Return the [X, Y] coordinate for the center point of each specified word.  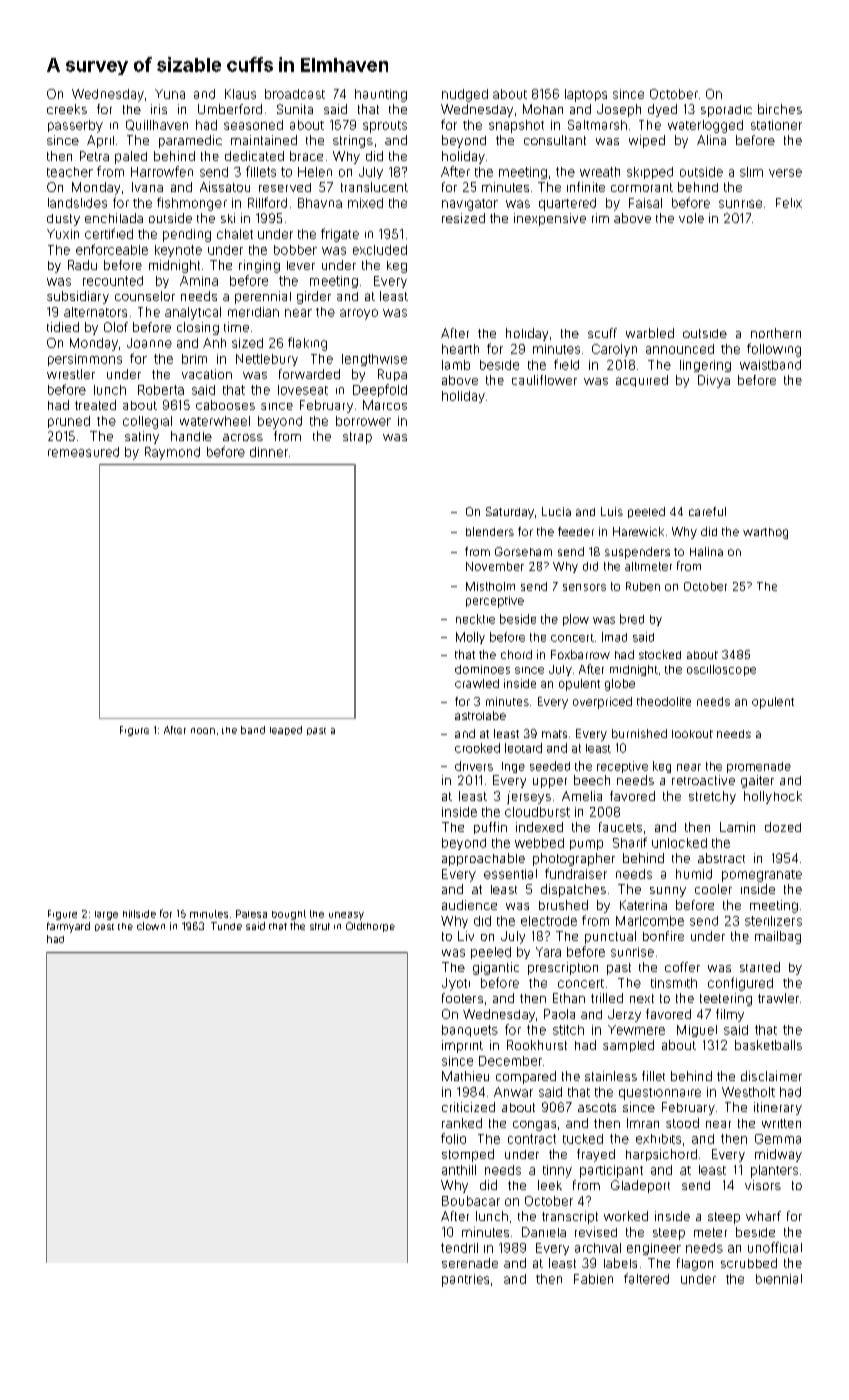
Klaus [240, 94]
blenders [490, 531]
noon [203, 731]
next [642, 998]
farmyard [68, 927]
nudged [465, 95]
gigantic [496, 968]
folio [453, 1138]
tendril [459, 1248]
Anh [214, 343]
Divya [714, 381]
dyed [662, 110]
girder [314, 297]
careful [707, 511]
